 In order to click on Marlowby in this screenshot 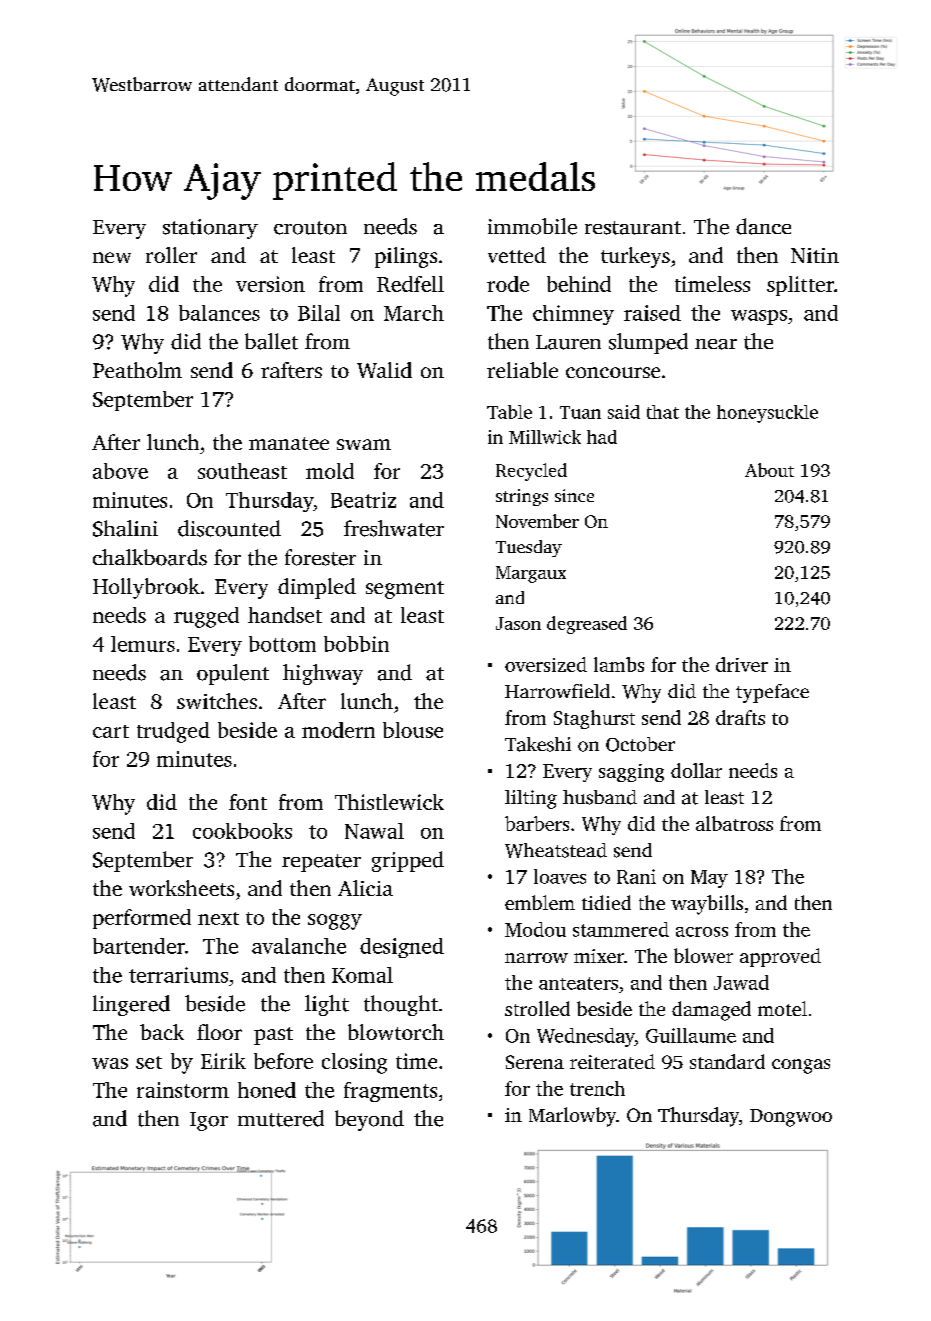, I will do `click(572, 1117)`.
